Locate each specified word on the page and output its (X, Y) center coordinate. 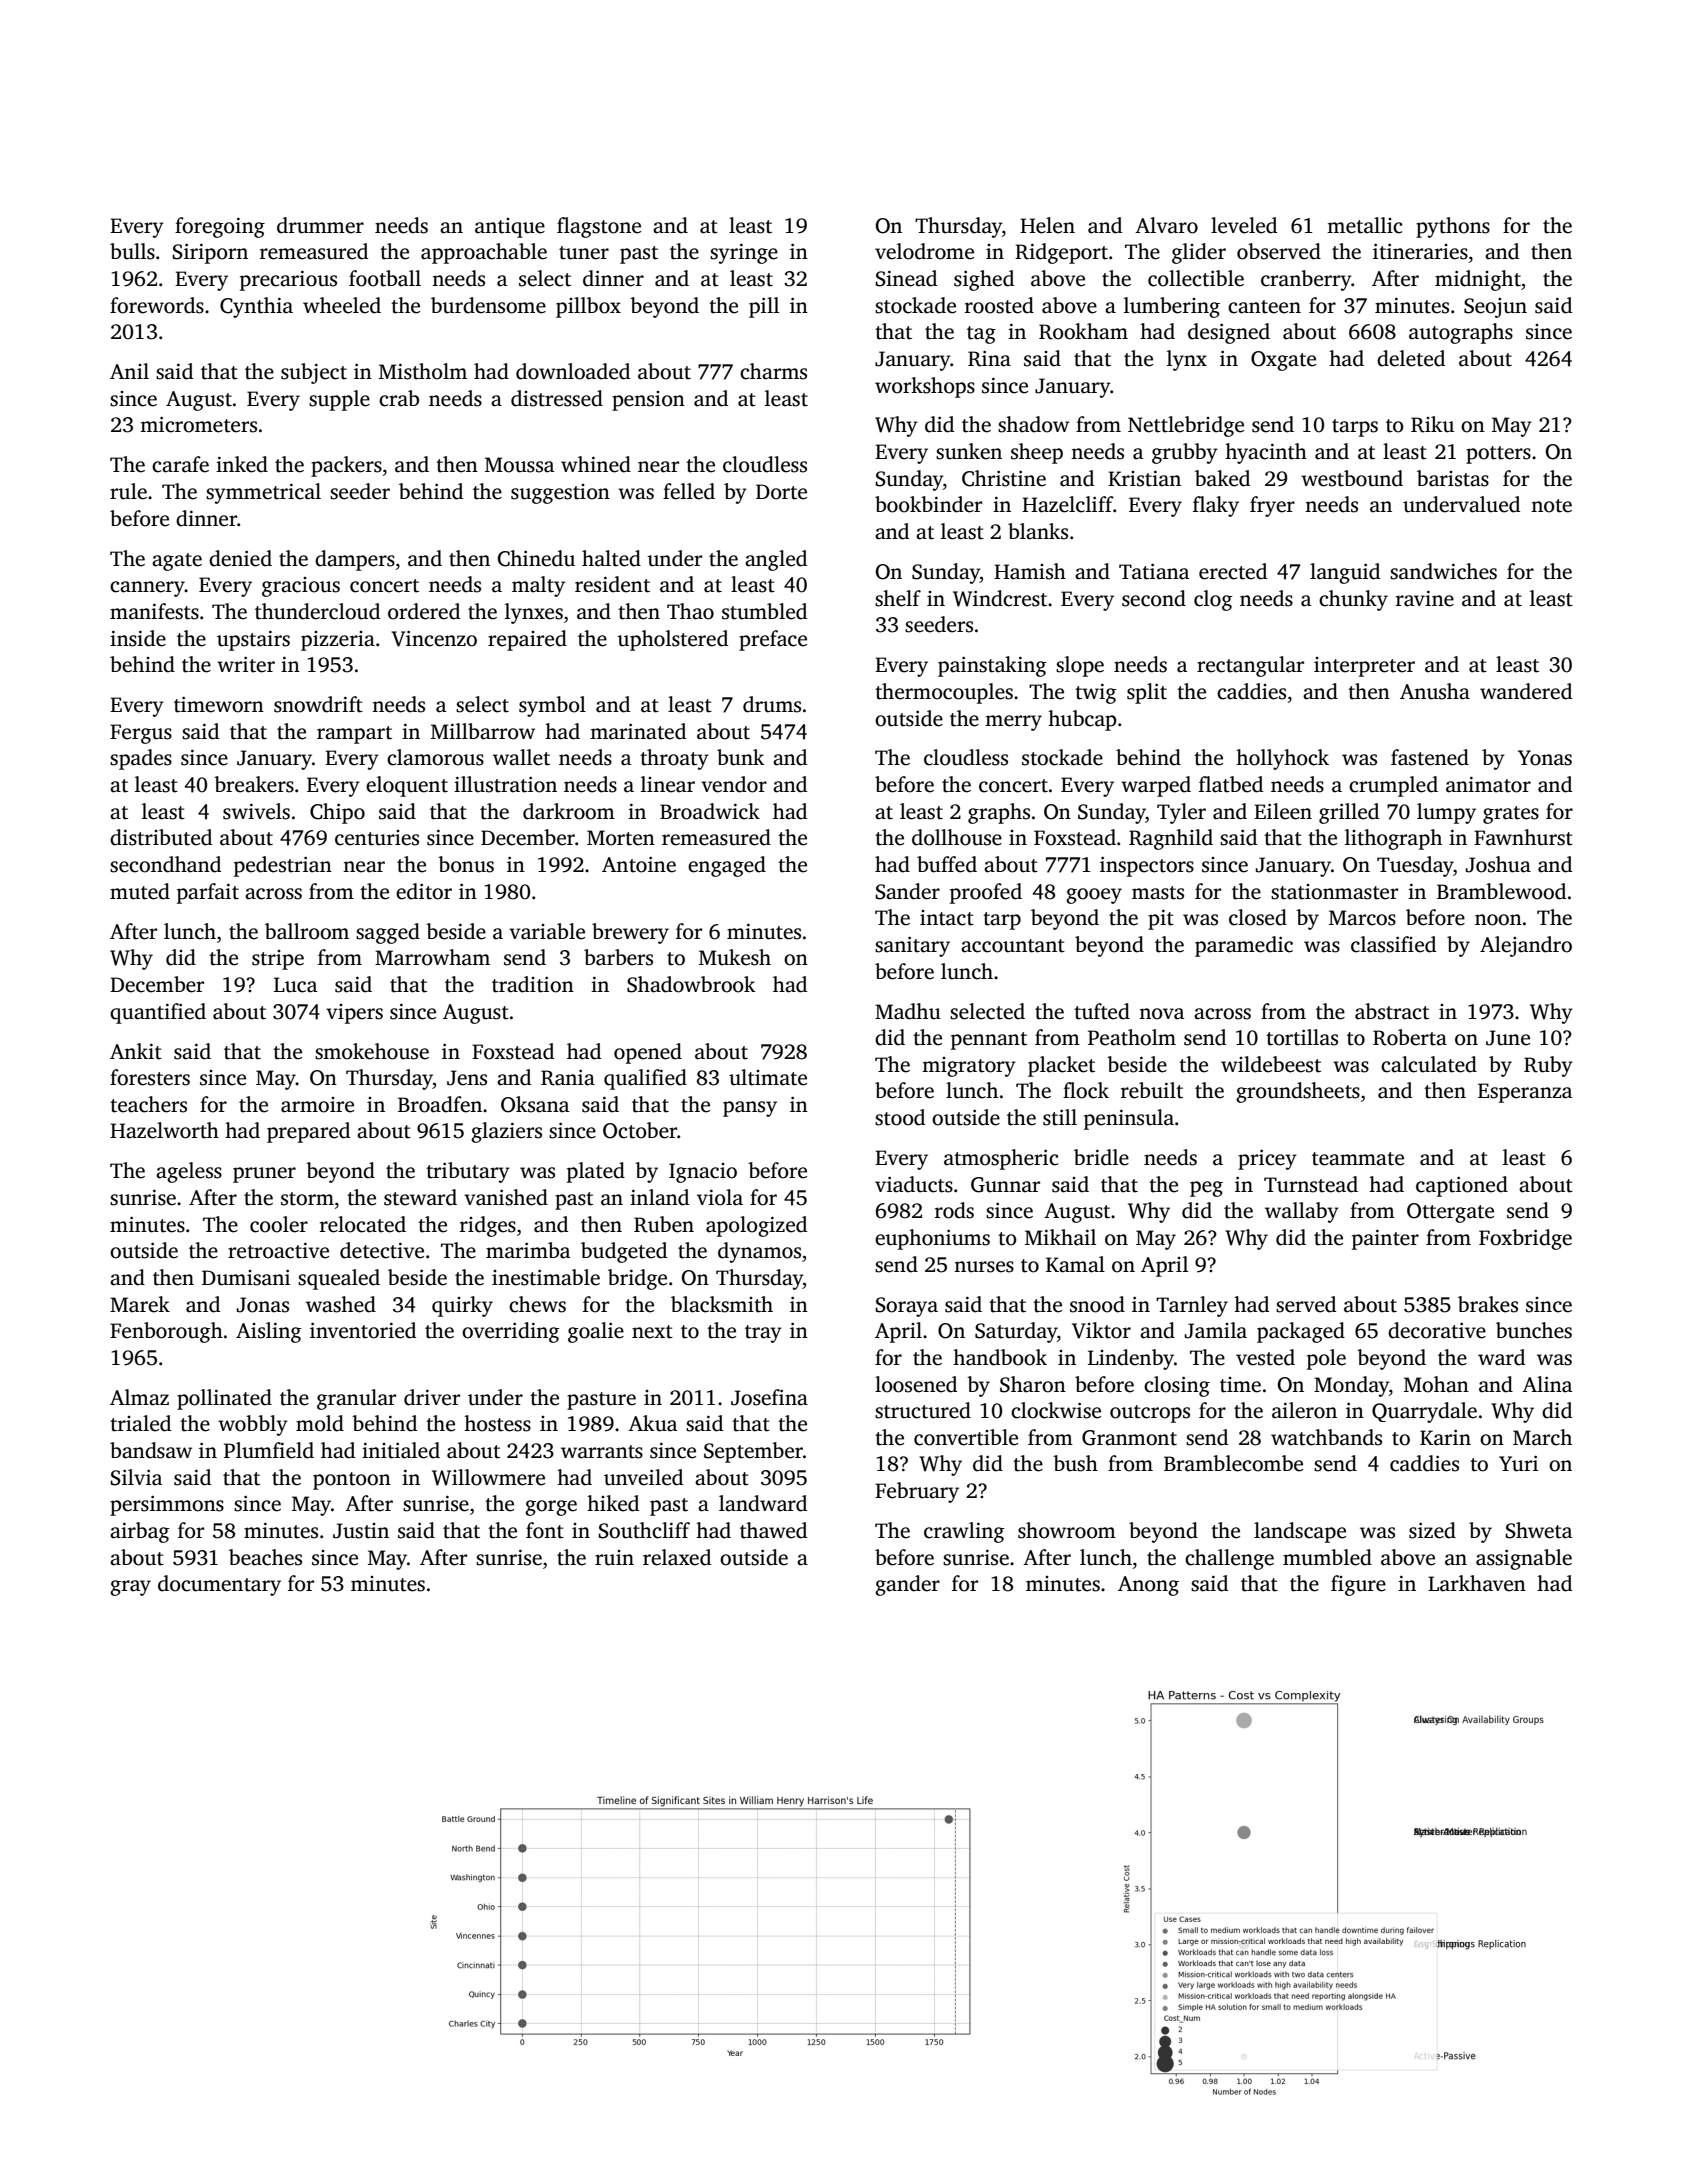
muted (140, 891)
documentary (219, 1585)
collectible (1196, 278)
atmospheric (1001, 1159)
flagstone (599, 227)
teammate (1358, 1159)
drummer (320, 225)
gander (907, 1585)
